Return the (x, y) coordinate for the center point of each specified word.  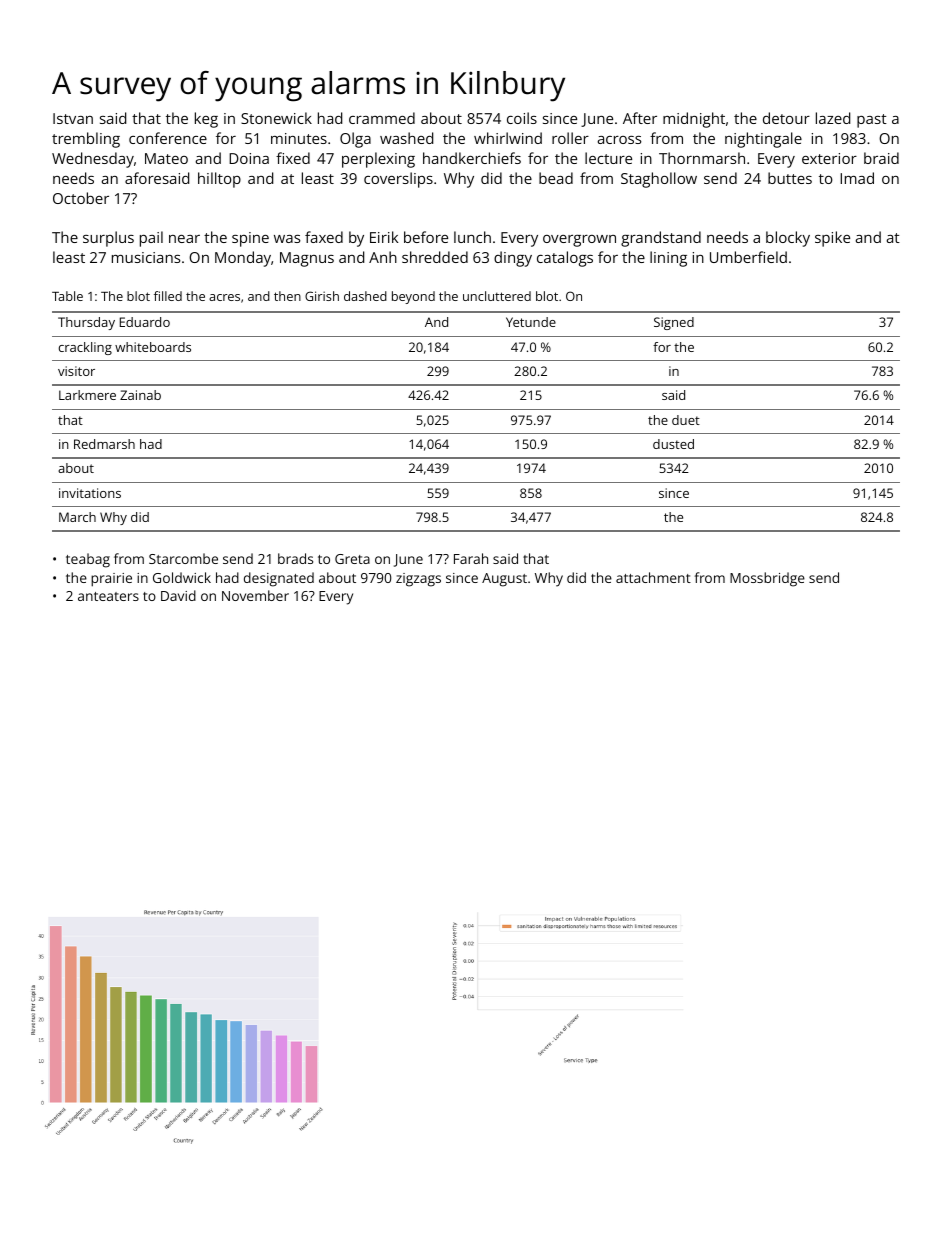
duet (686, 420)
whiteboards (153, 347)
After (640, 118)
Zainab (140, 395)
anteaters (108, 596)
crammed (382, 118)
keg (206, 120)
